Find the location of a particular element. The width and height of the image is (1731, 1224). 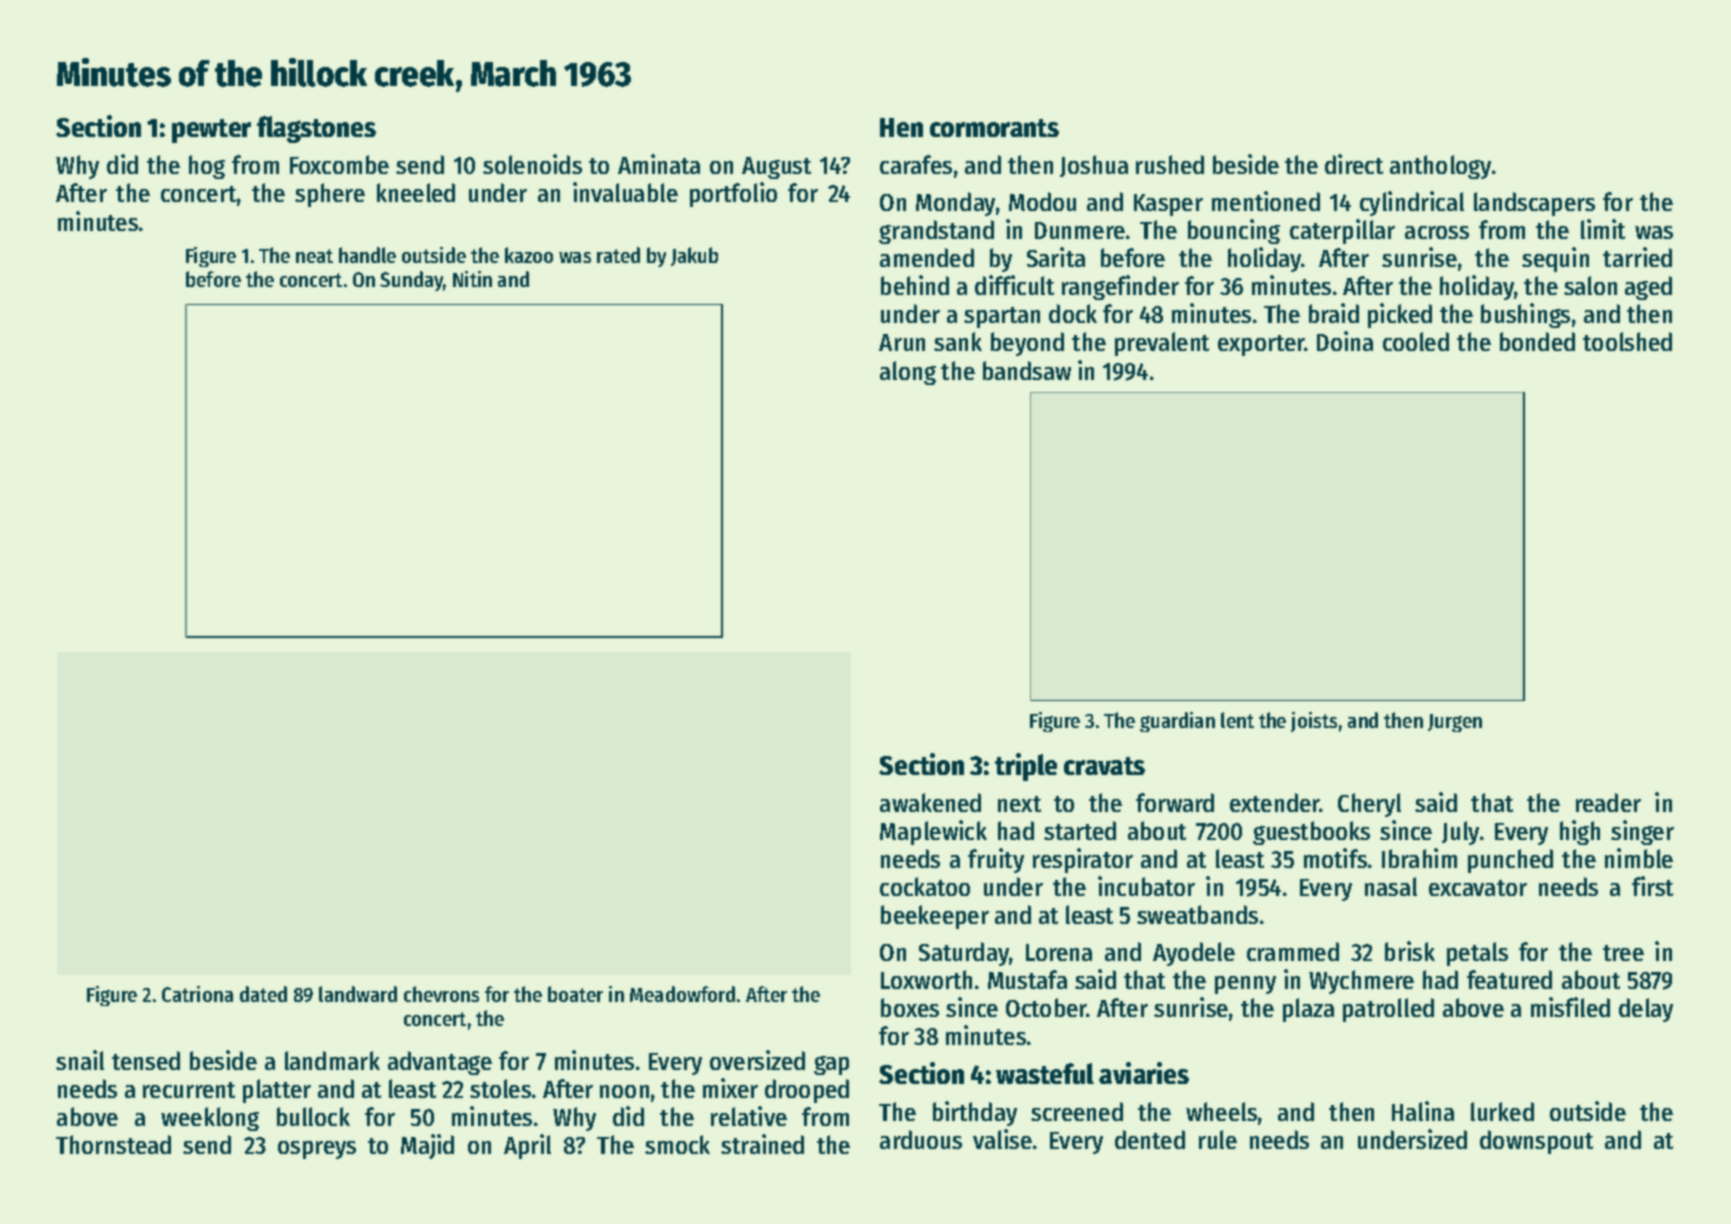

rule is located at coordinates (1218, 1139).
